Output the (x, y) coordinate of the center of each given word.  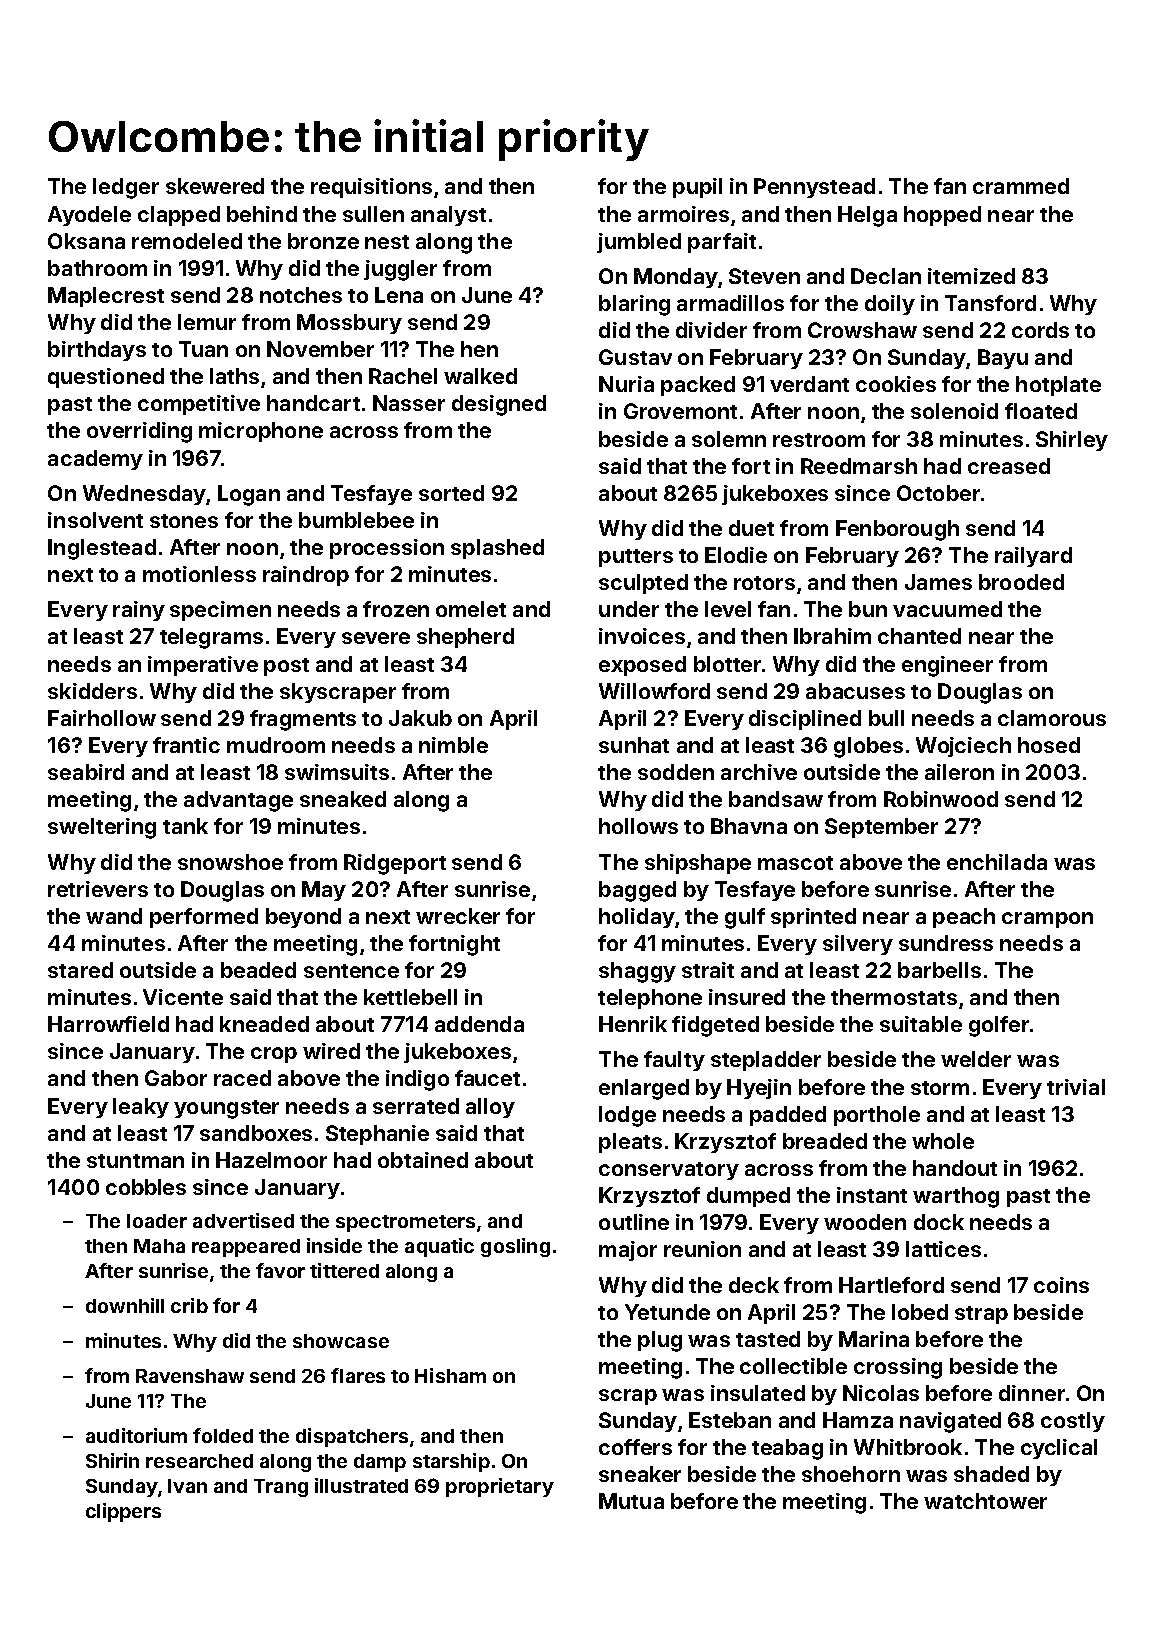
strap (981, 1315)
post (286, 667)
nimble (453, 745)
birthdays (97, 351)
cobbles (146, 1187)
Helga (867, 216)
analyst (448, 216)
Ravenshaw (190, 1376)
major (628, 1251)
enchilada (997, 862)
